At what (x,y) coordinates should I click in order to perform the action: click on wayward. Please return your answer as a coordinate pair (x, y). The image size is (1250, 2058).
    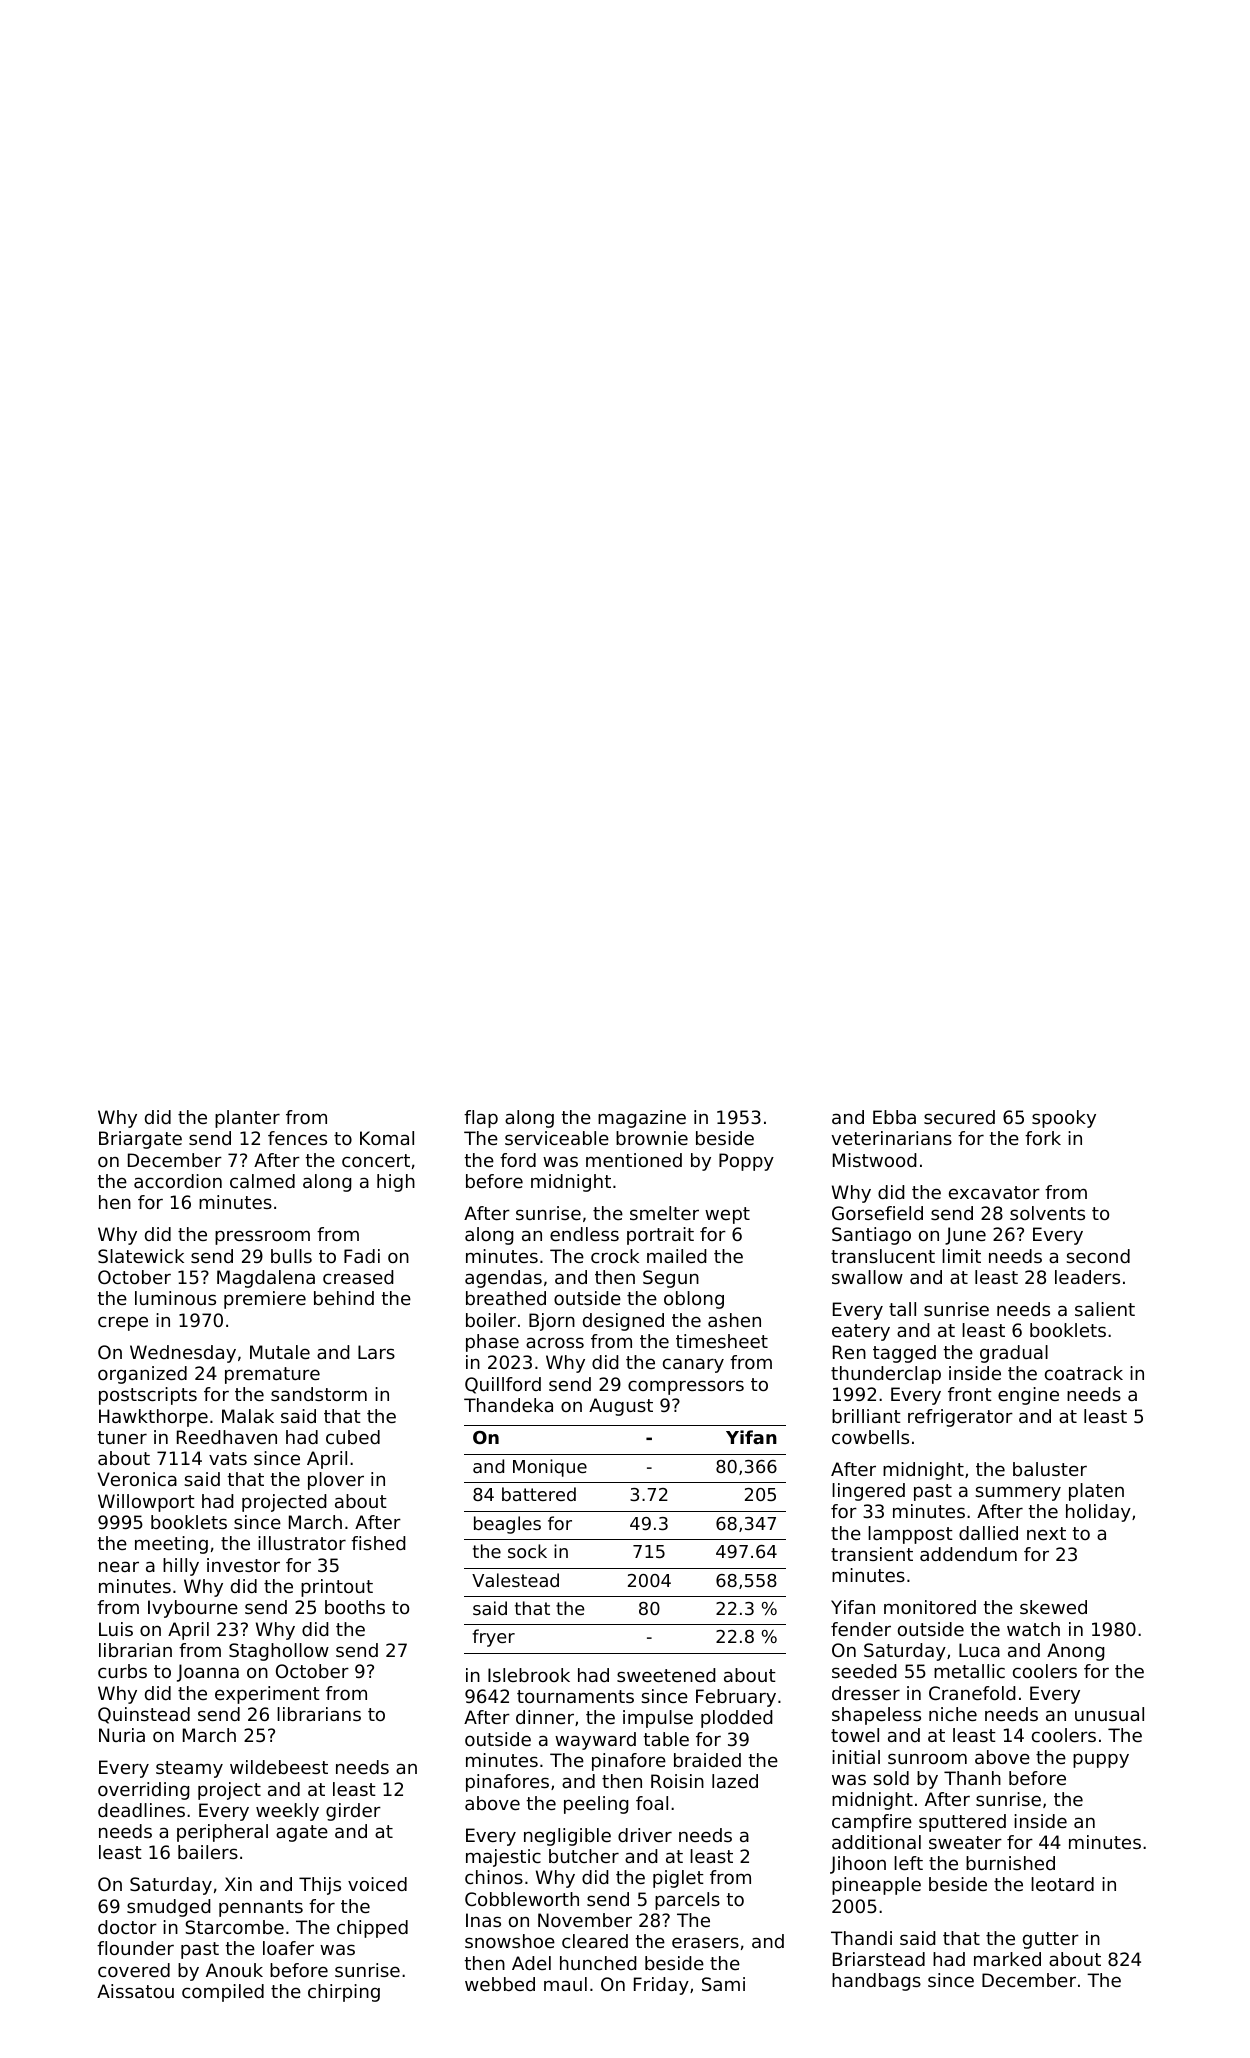
    Looking at the image, I should click on (595, 1741).
